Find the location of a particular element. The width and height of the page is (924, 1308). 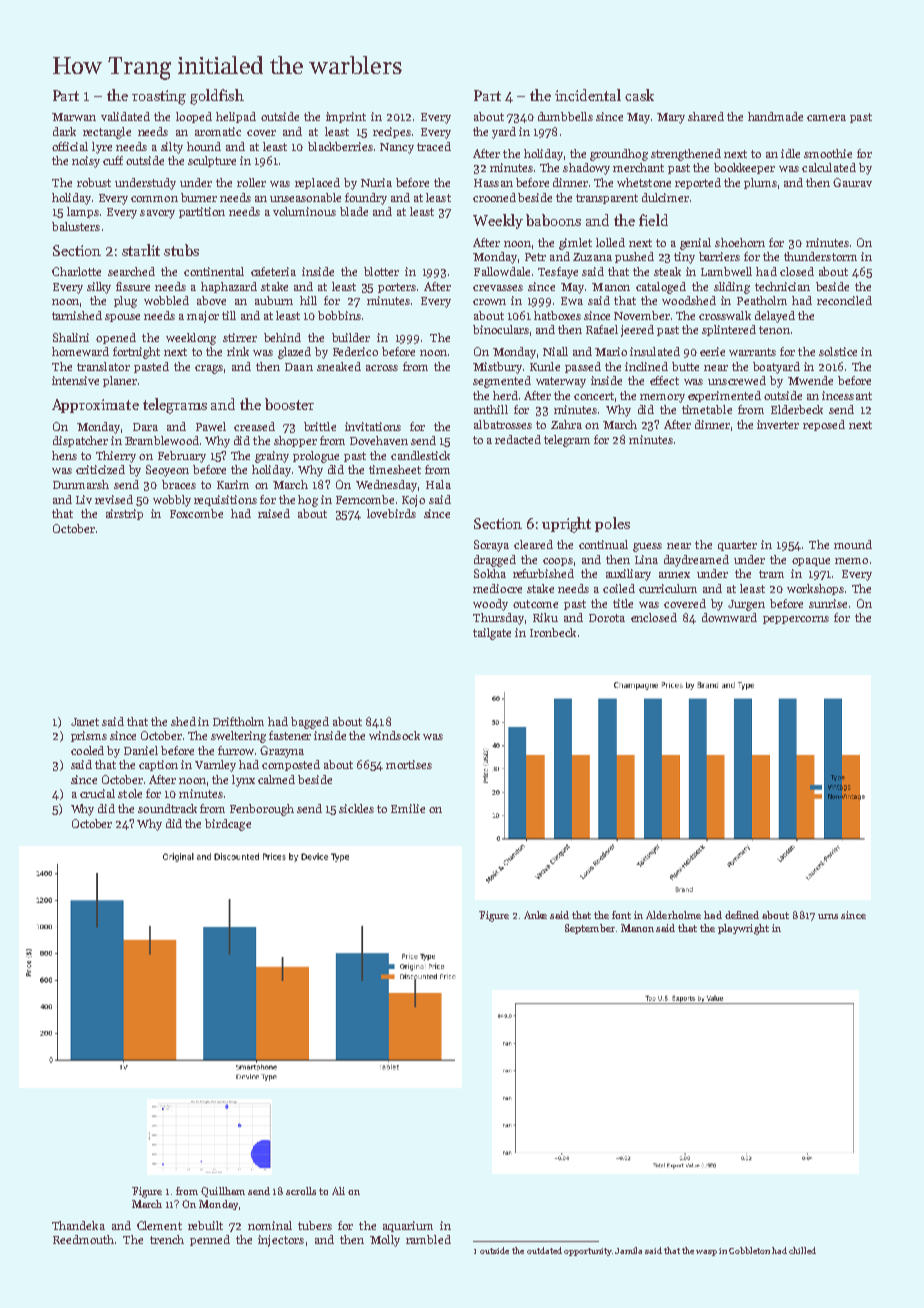

downward is located at coordinates (729, 617).
